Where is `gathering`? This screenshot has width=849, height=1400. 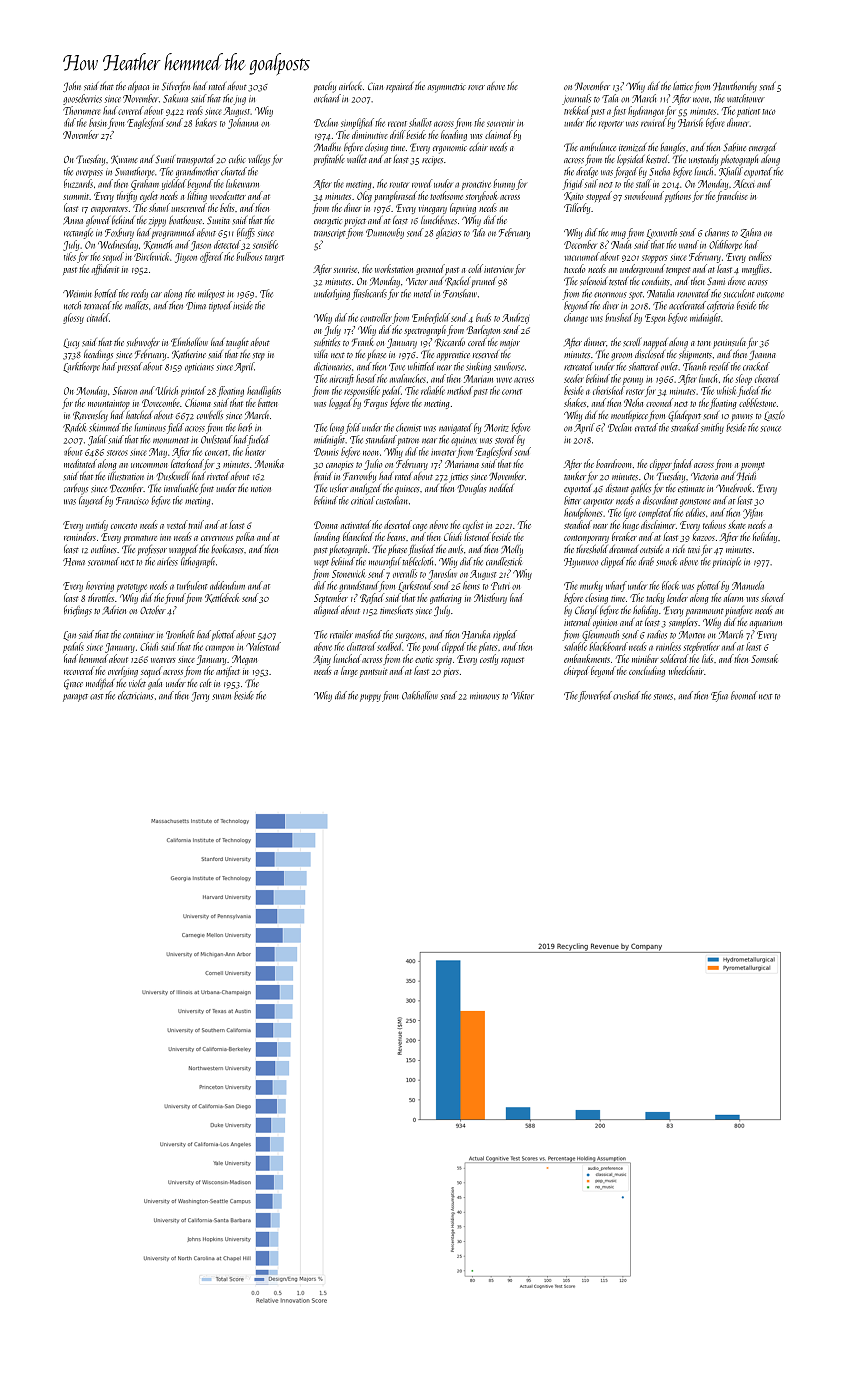
gathering is located at coordinates (446, 598).
